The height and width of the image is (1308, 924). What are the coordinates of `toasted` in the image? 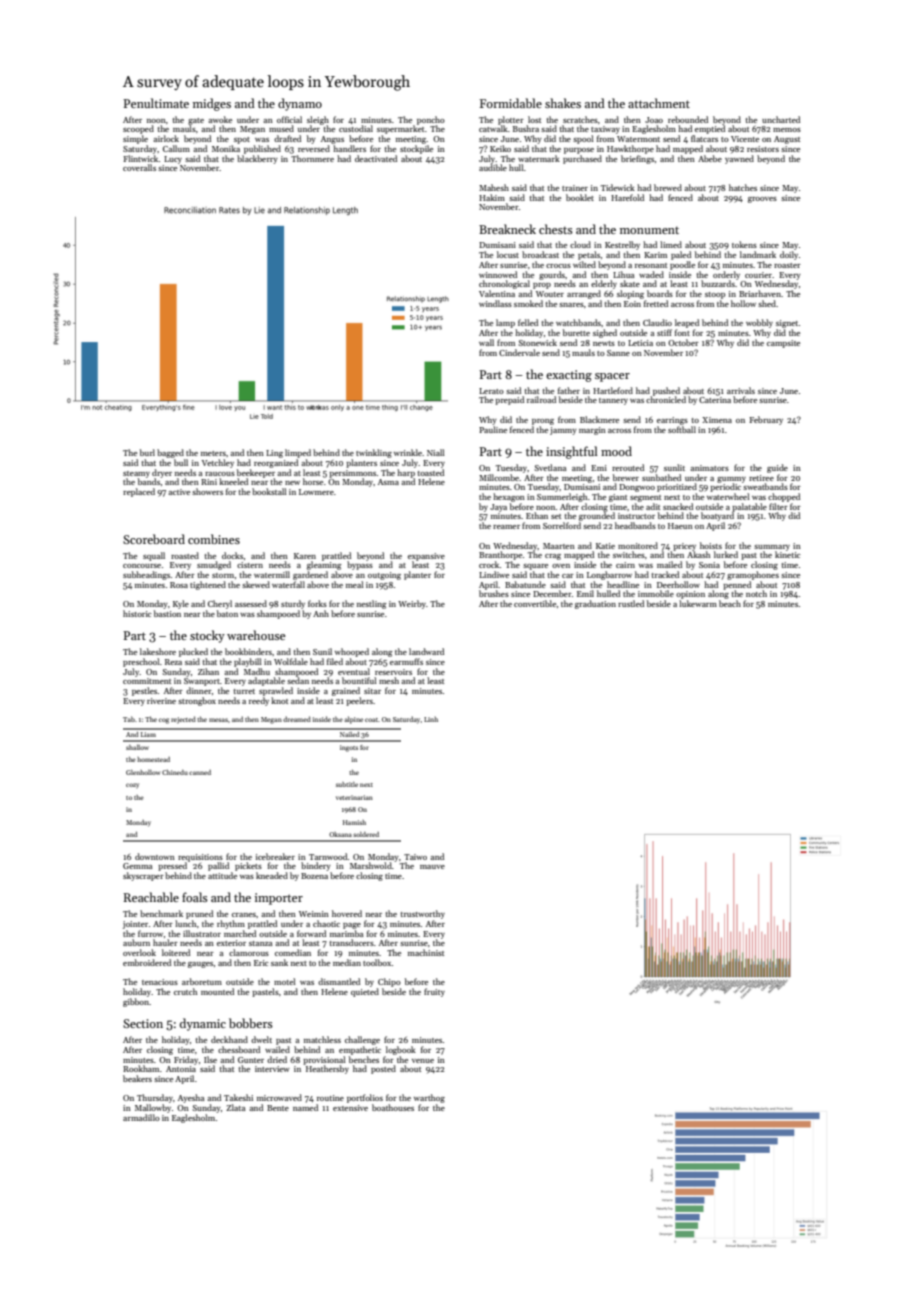 It's located at (431, 472).
